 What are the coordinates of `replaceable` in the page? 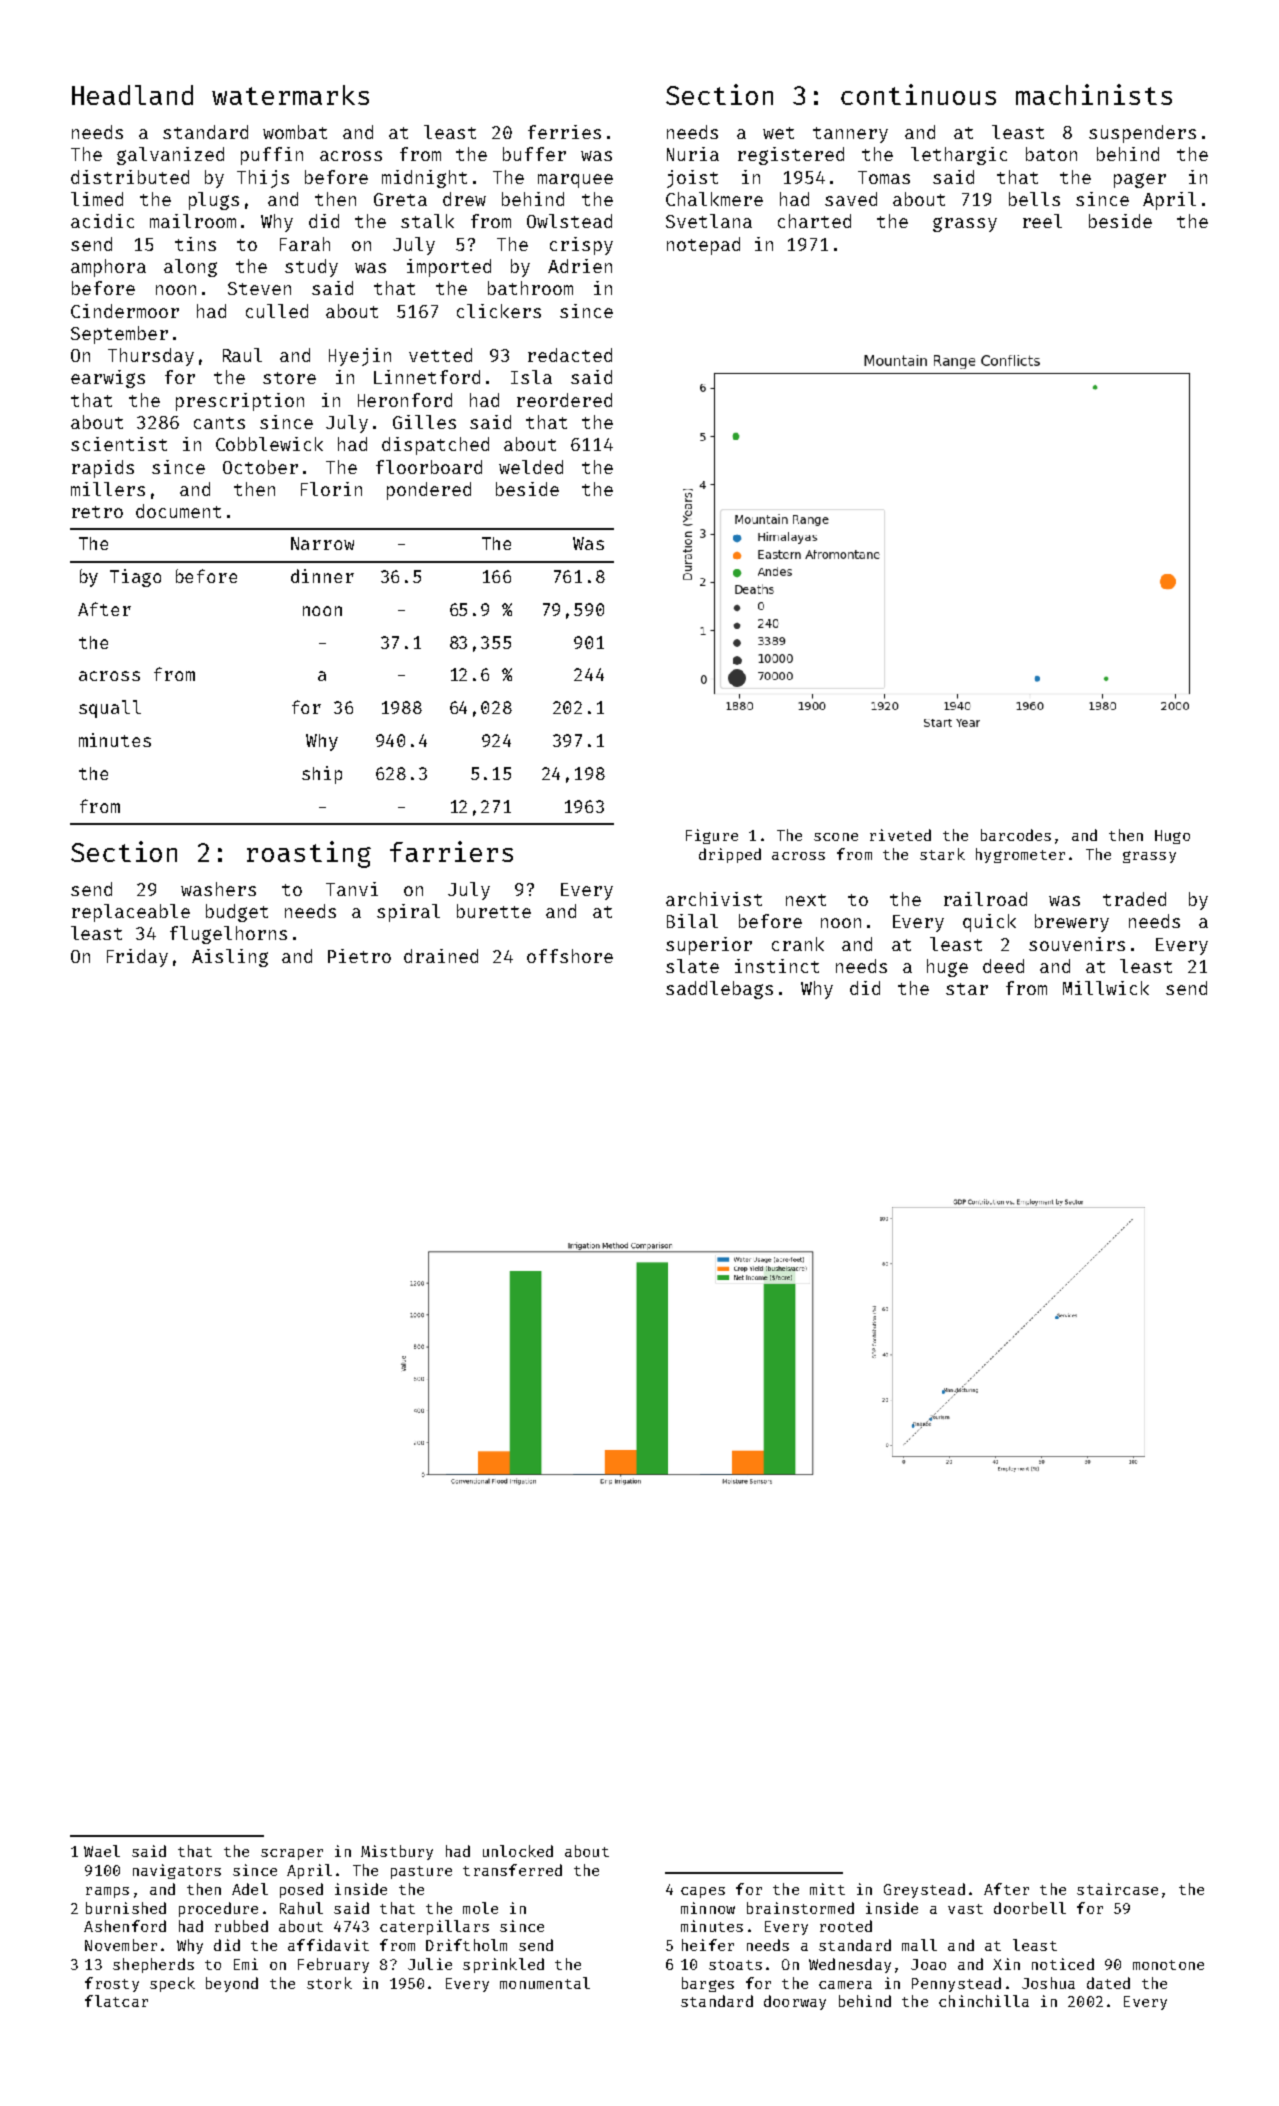 It's located at (131, 913).
